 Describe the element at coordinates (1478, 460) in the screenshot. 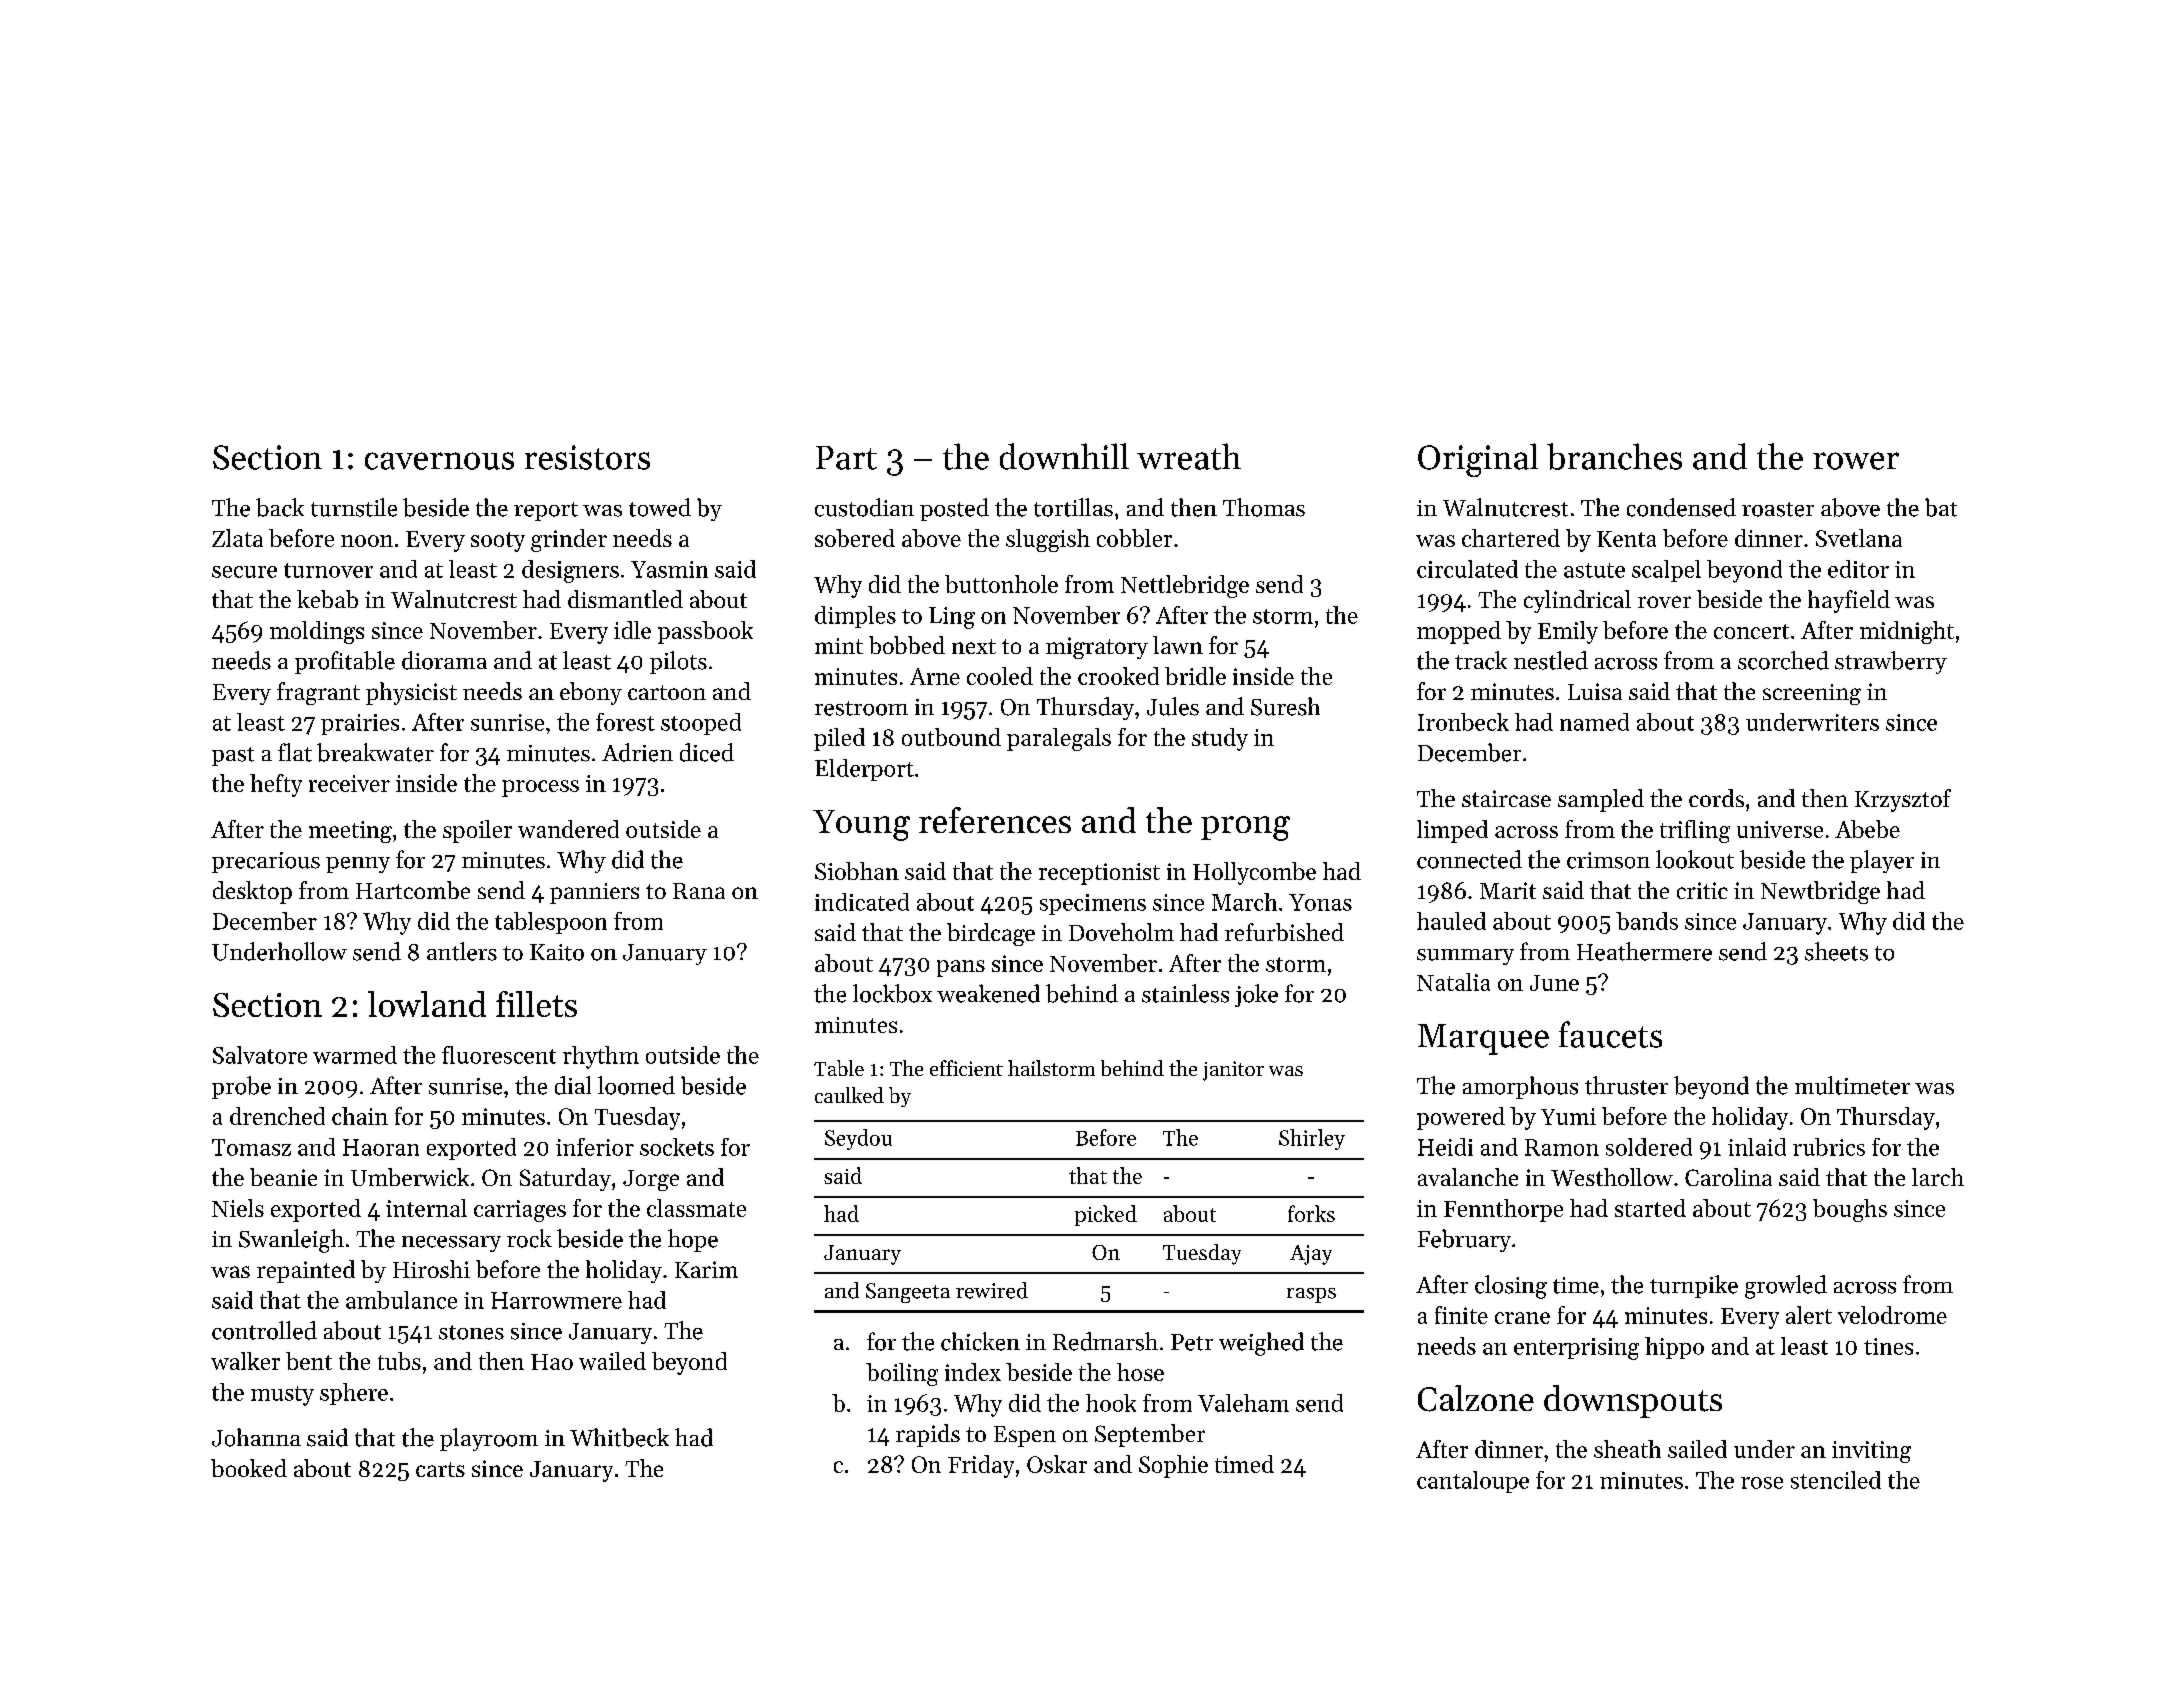

I see `Original` at that location.
